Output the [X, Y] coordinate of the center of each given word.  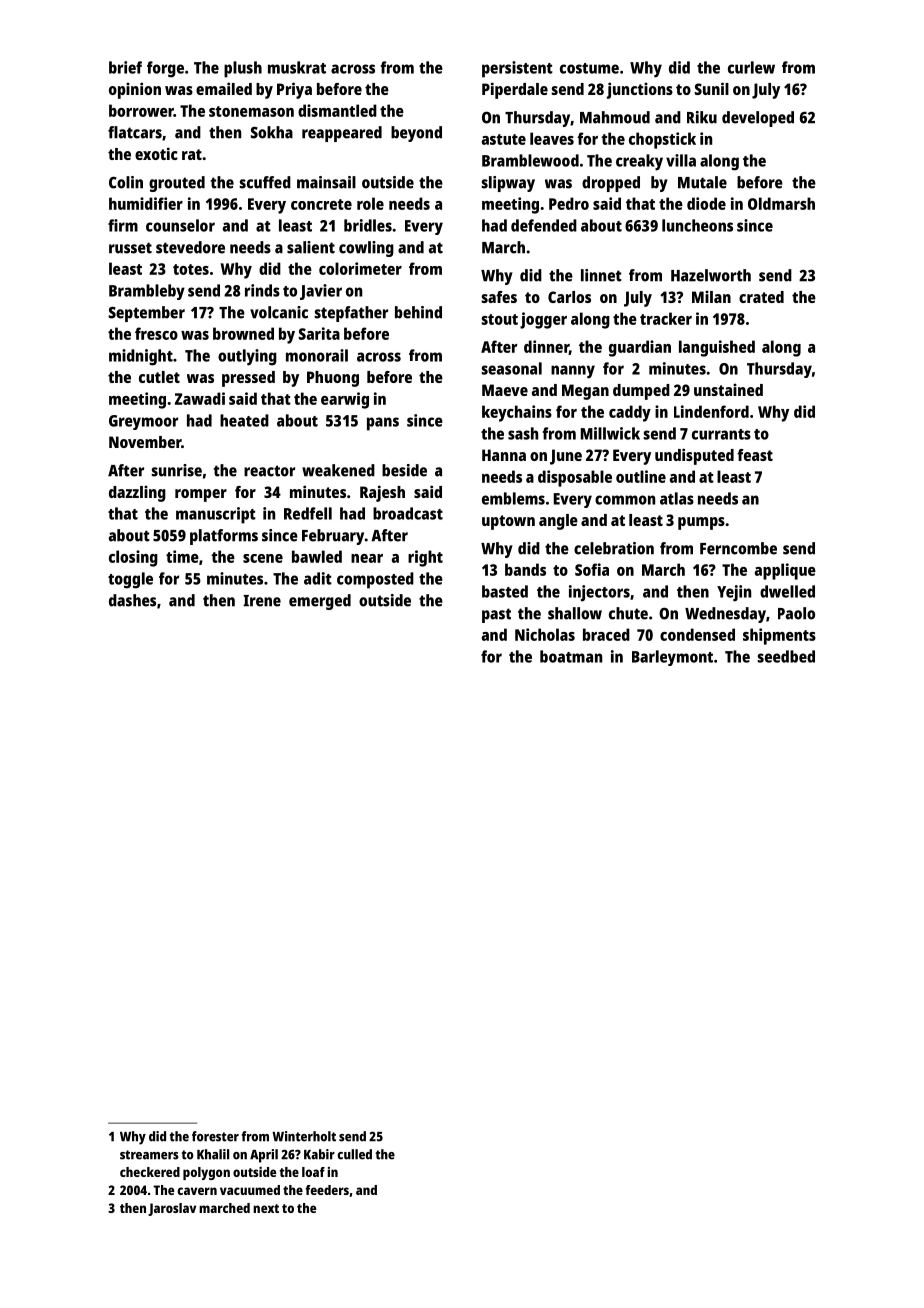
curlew [751, 67]
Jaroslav [172, 1209]
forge [165, 69]
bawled [317, 556]
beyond [416, 134]
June [566, 457]
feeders [327, 1190]
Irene [262, 601]
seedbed [786, 656]
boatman [571, 656]
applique [785, 571]
